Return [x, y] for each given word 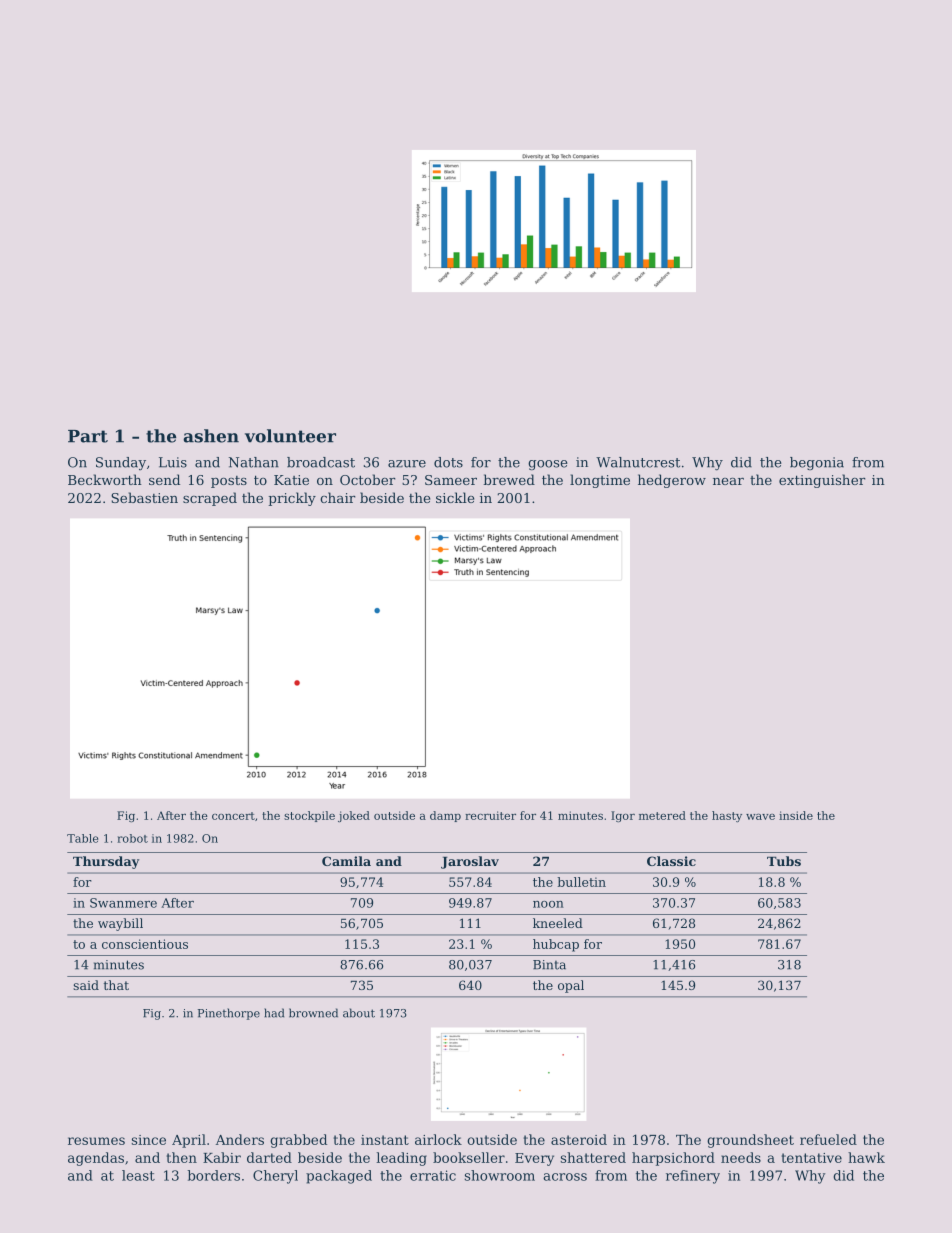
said [86, 985]
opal [571, 986]
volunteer [290, 436]
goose [548, 465]
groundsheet [750, 1141]
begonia [817, 463]
